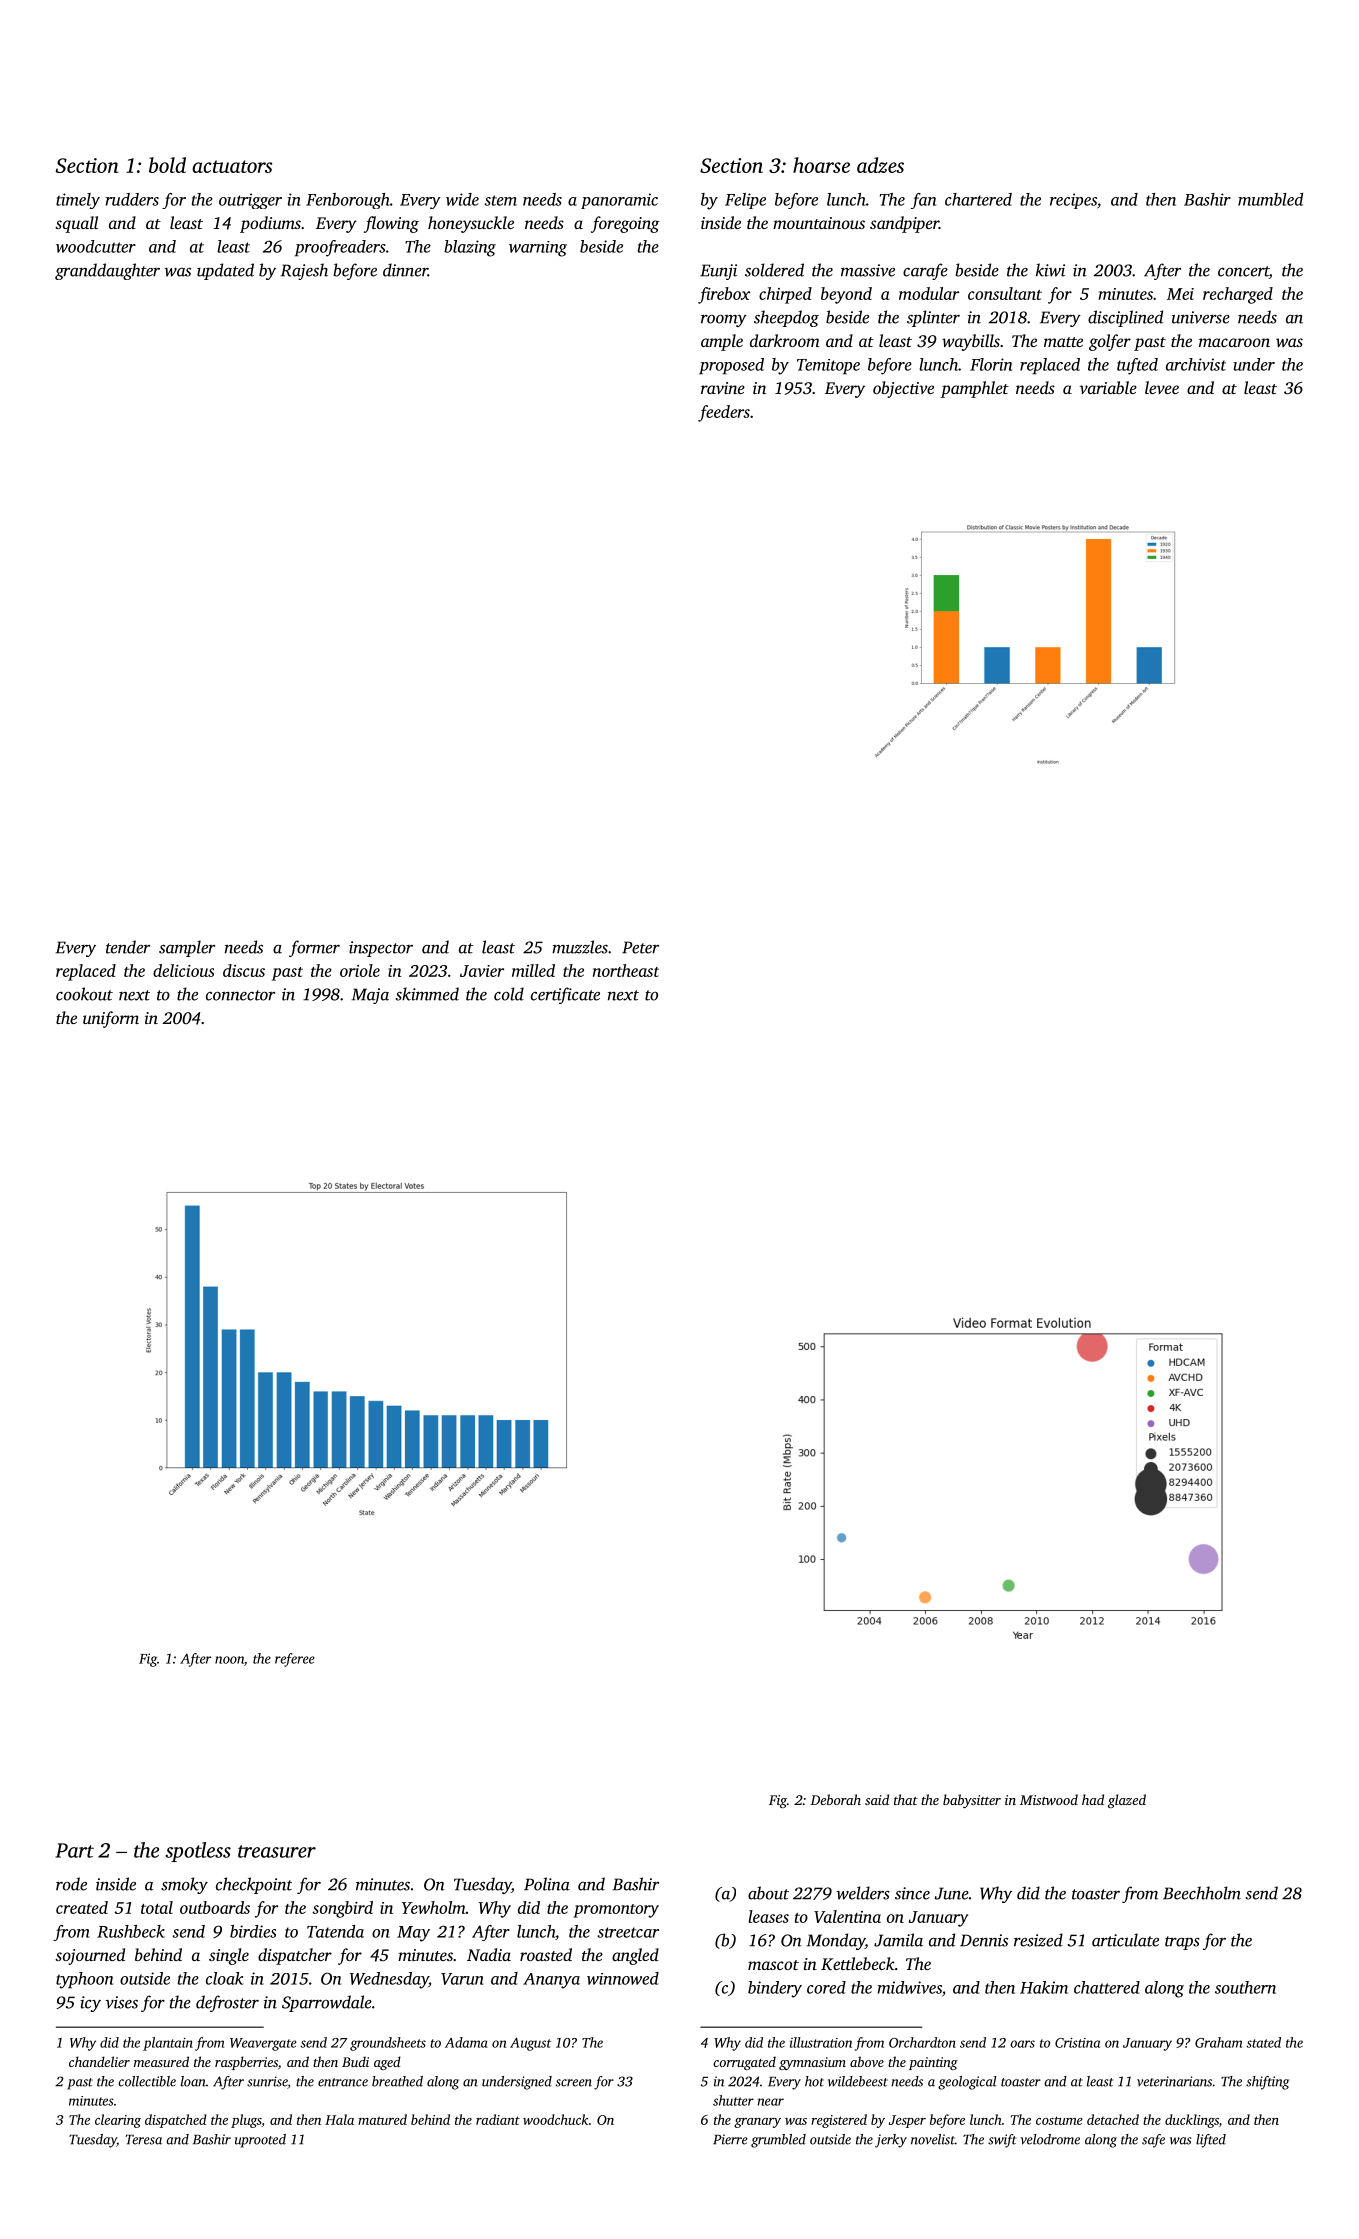  I want to click on uniform, so click(111, 1019).
